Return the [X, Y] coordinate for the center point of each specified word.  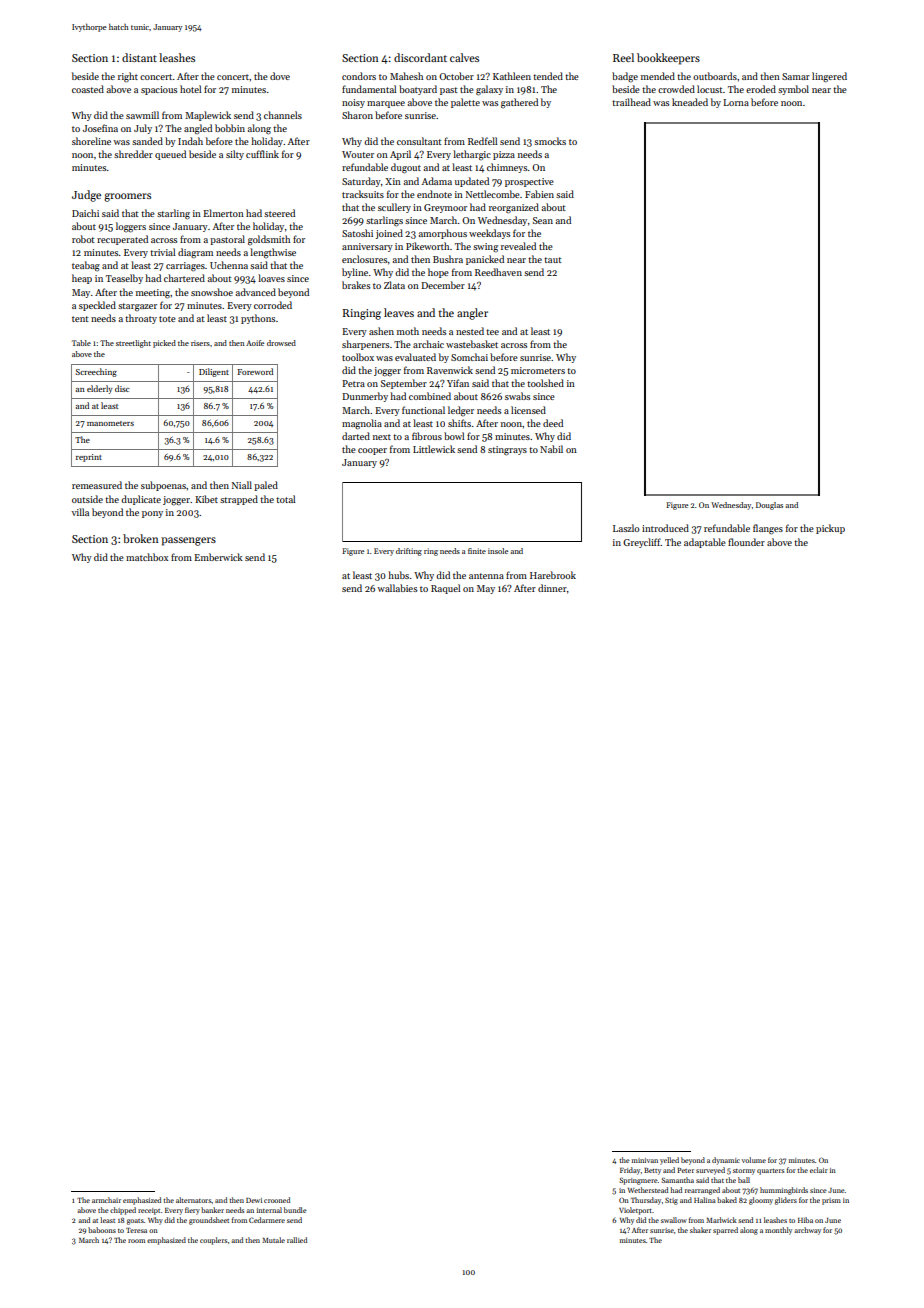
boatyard [418, 90]
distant [139, 57]
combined [430, 396]
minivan [645, 1160]
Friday [630, 1171]
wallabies [397, 588]
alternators [194, 1200]
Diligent [214, 372]
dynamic [726, 1161]
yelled [669, 1161]
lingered [829, 77]
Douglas [769, 506]
